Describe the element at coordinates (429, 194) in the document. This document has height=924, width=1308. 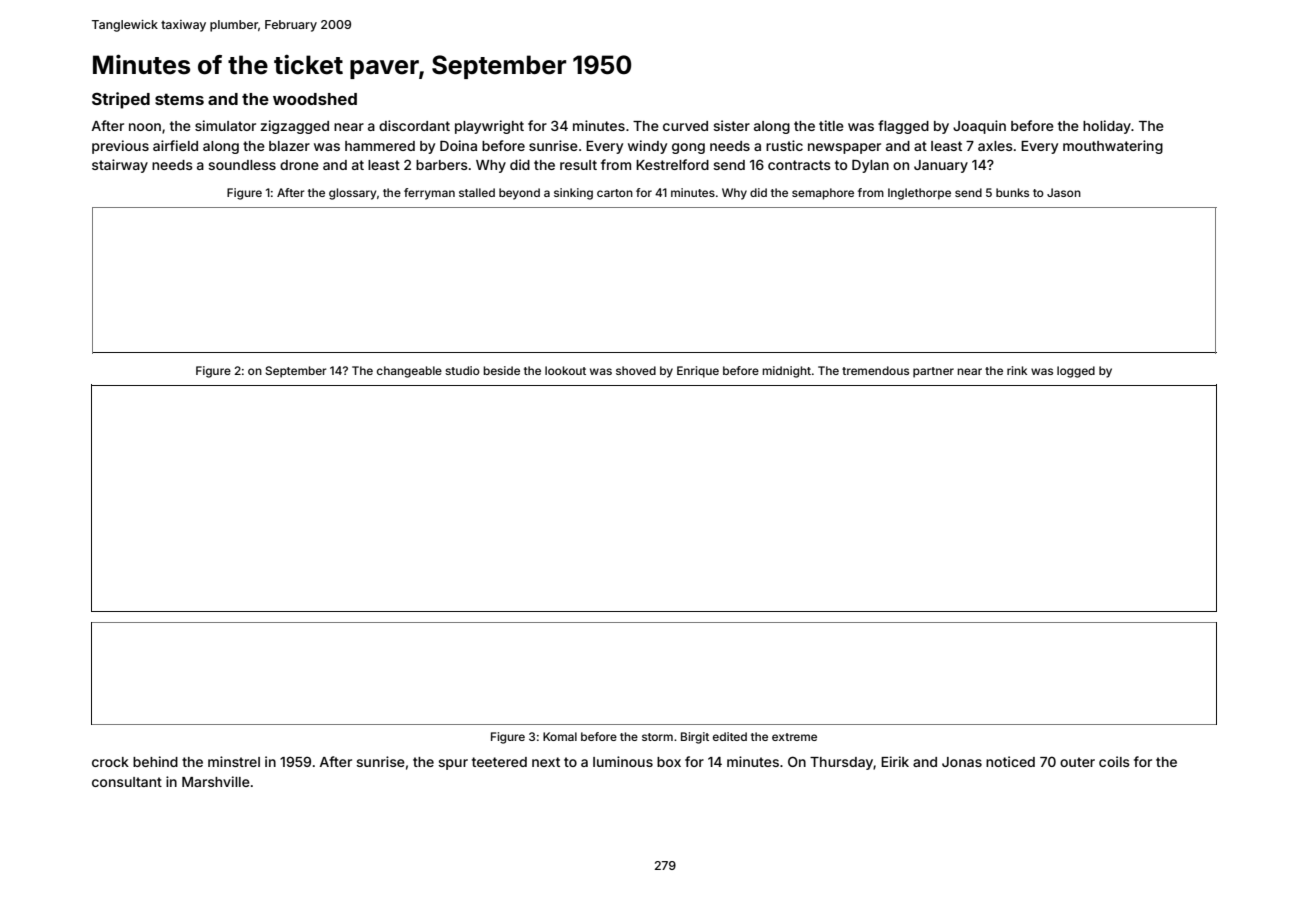
I see `ferryman` at that location.
